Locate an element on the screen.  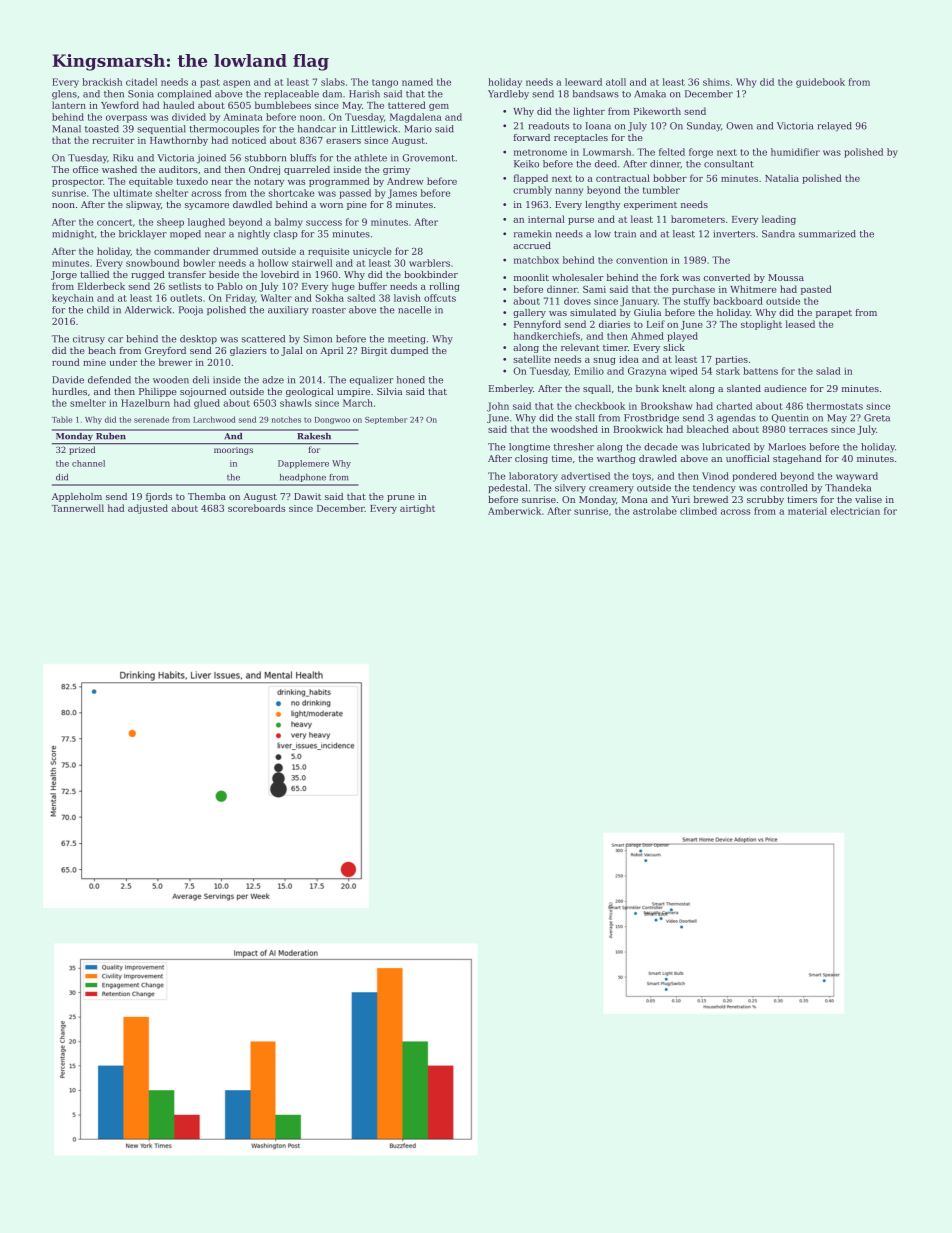
hauled is located at coordinates (178, 105).
